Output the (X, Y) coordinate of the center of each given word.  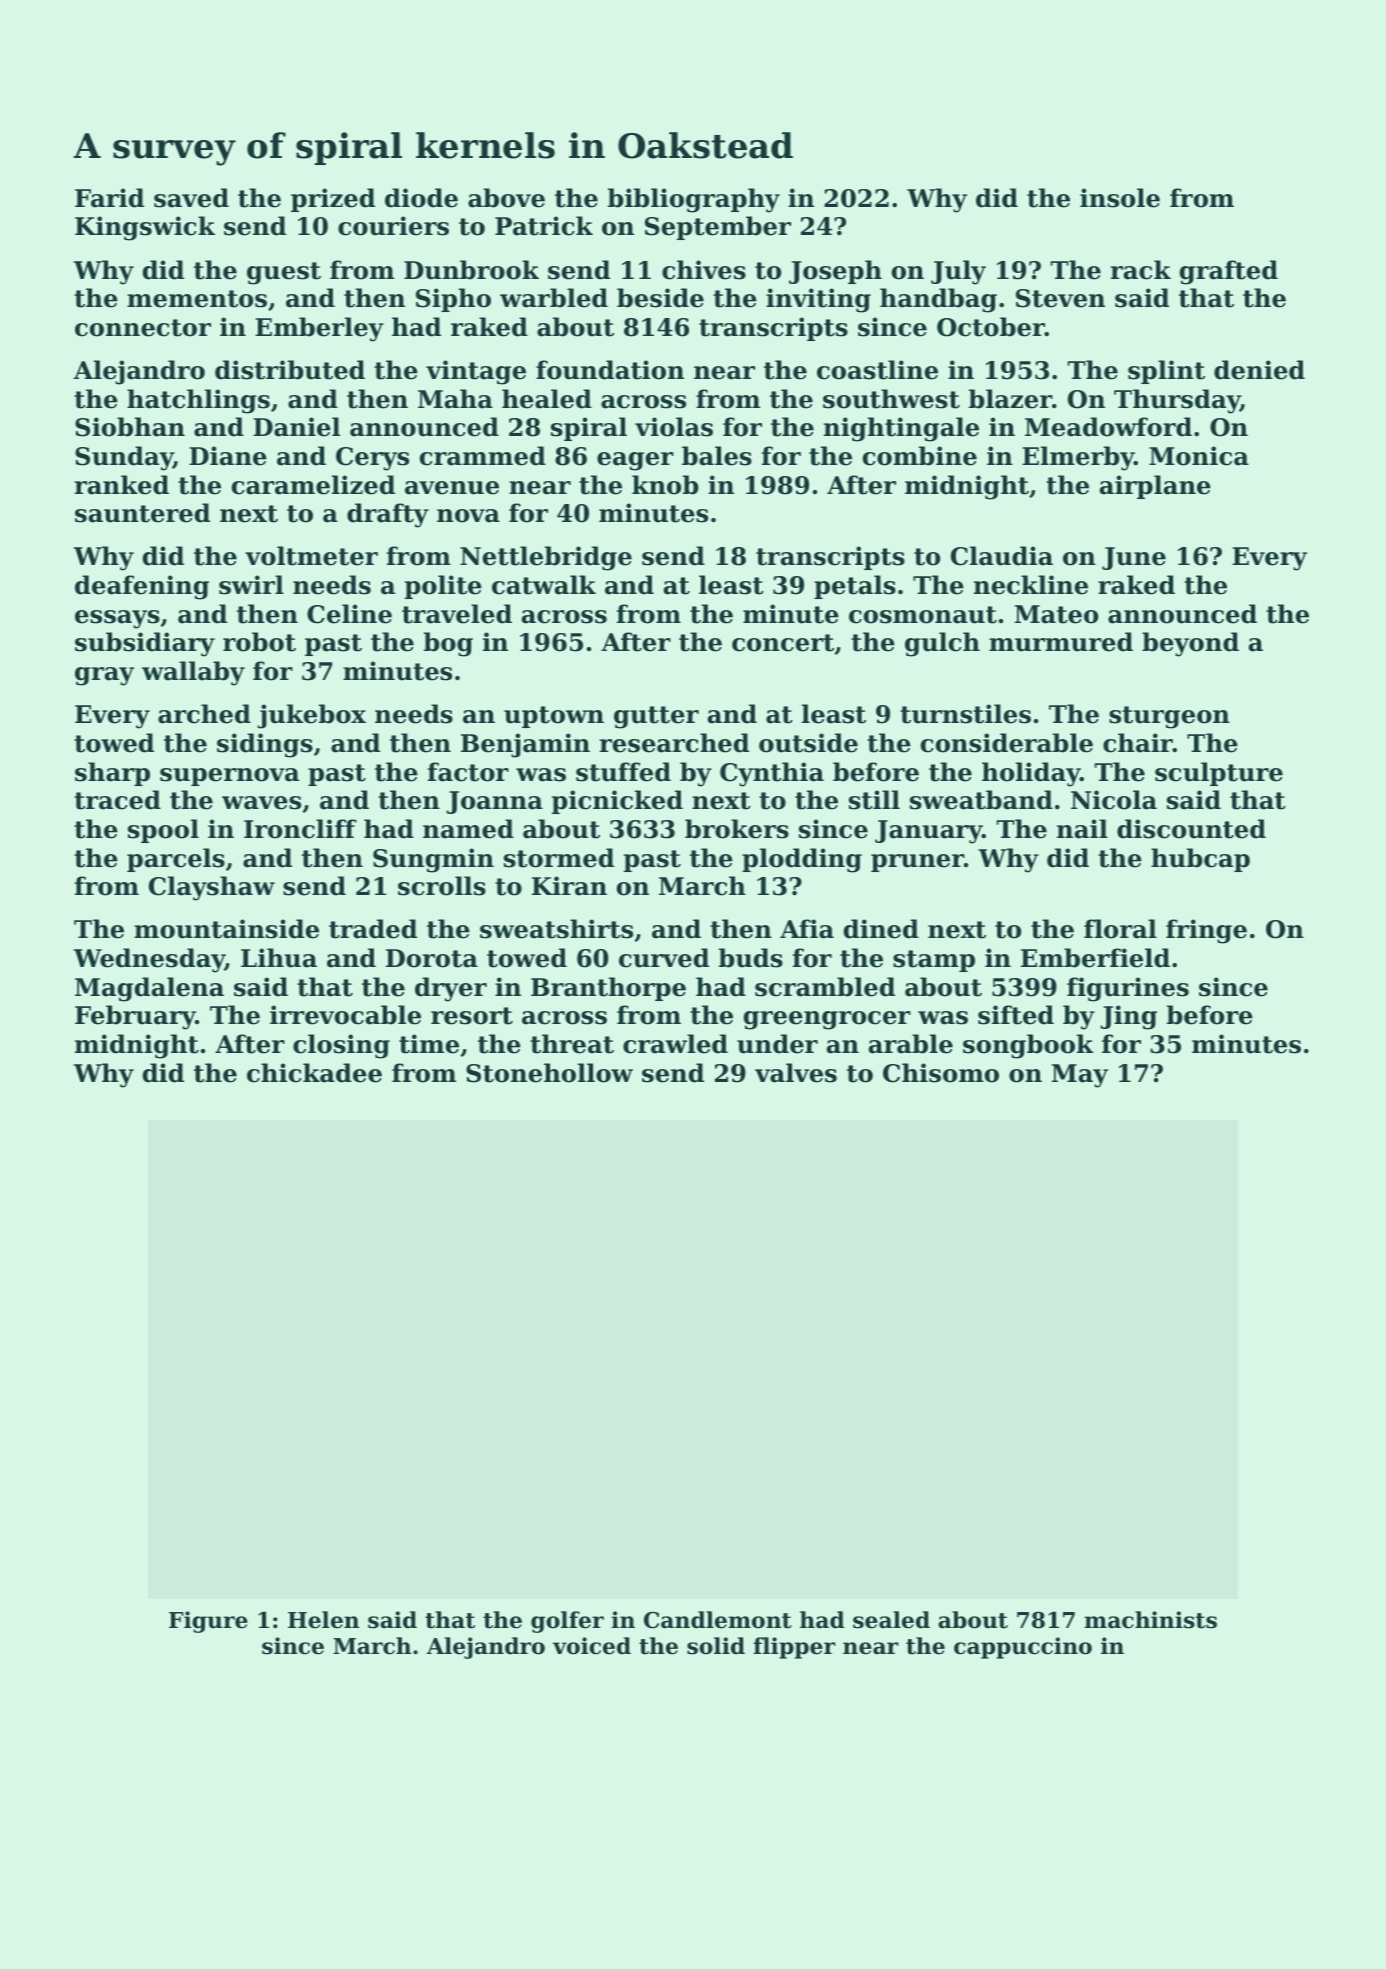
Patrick (544, 226)
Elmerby (1078, 458)
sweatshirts (556, 929)
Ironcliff (300, 829)
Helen (323, 1620)
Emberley (319, 329)
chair (1138, 743)
